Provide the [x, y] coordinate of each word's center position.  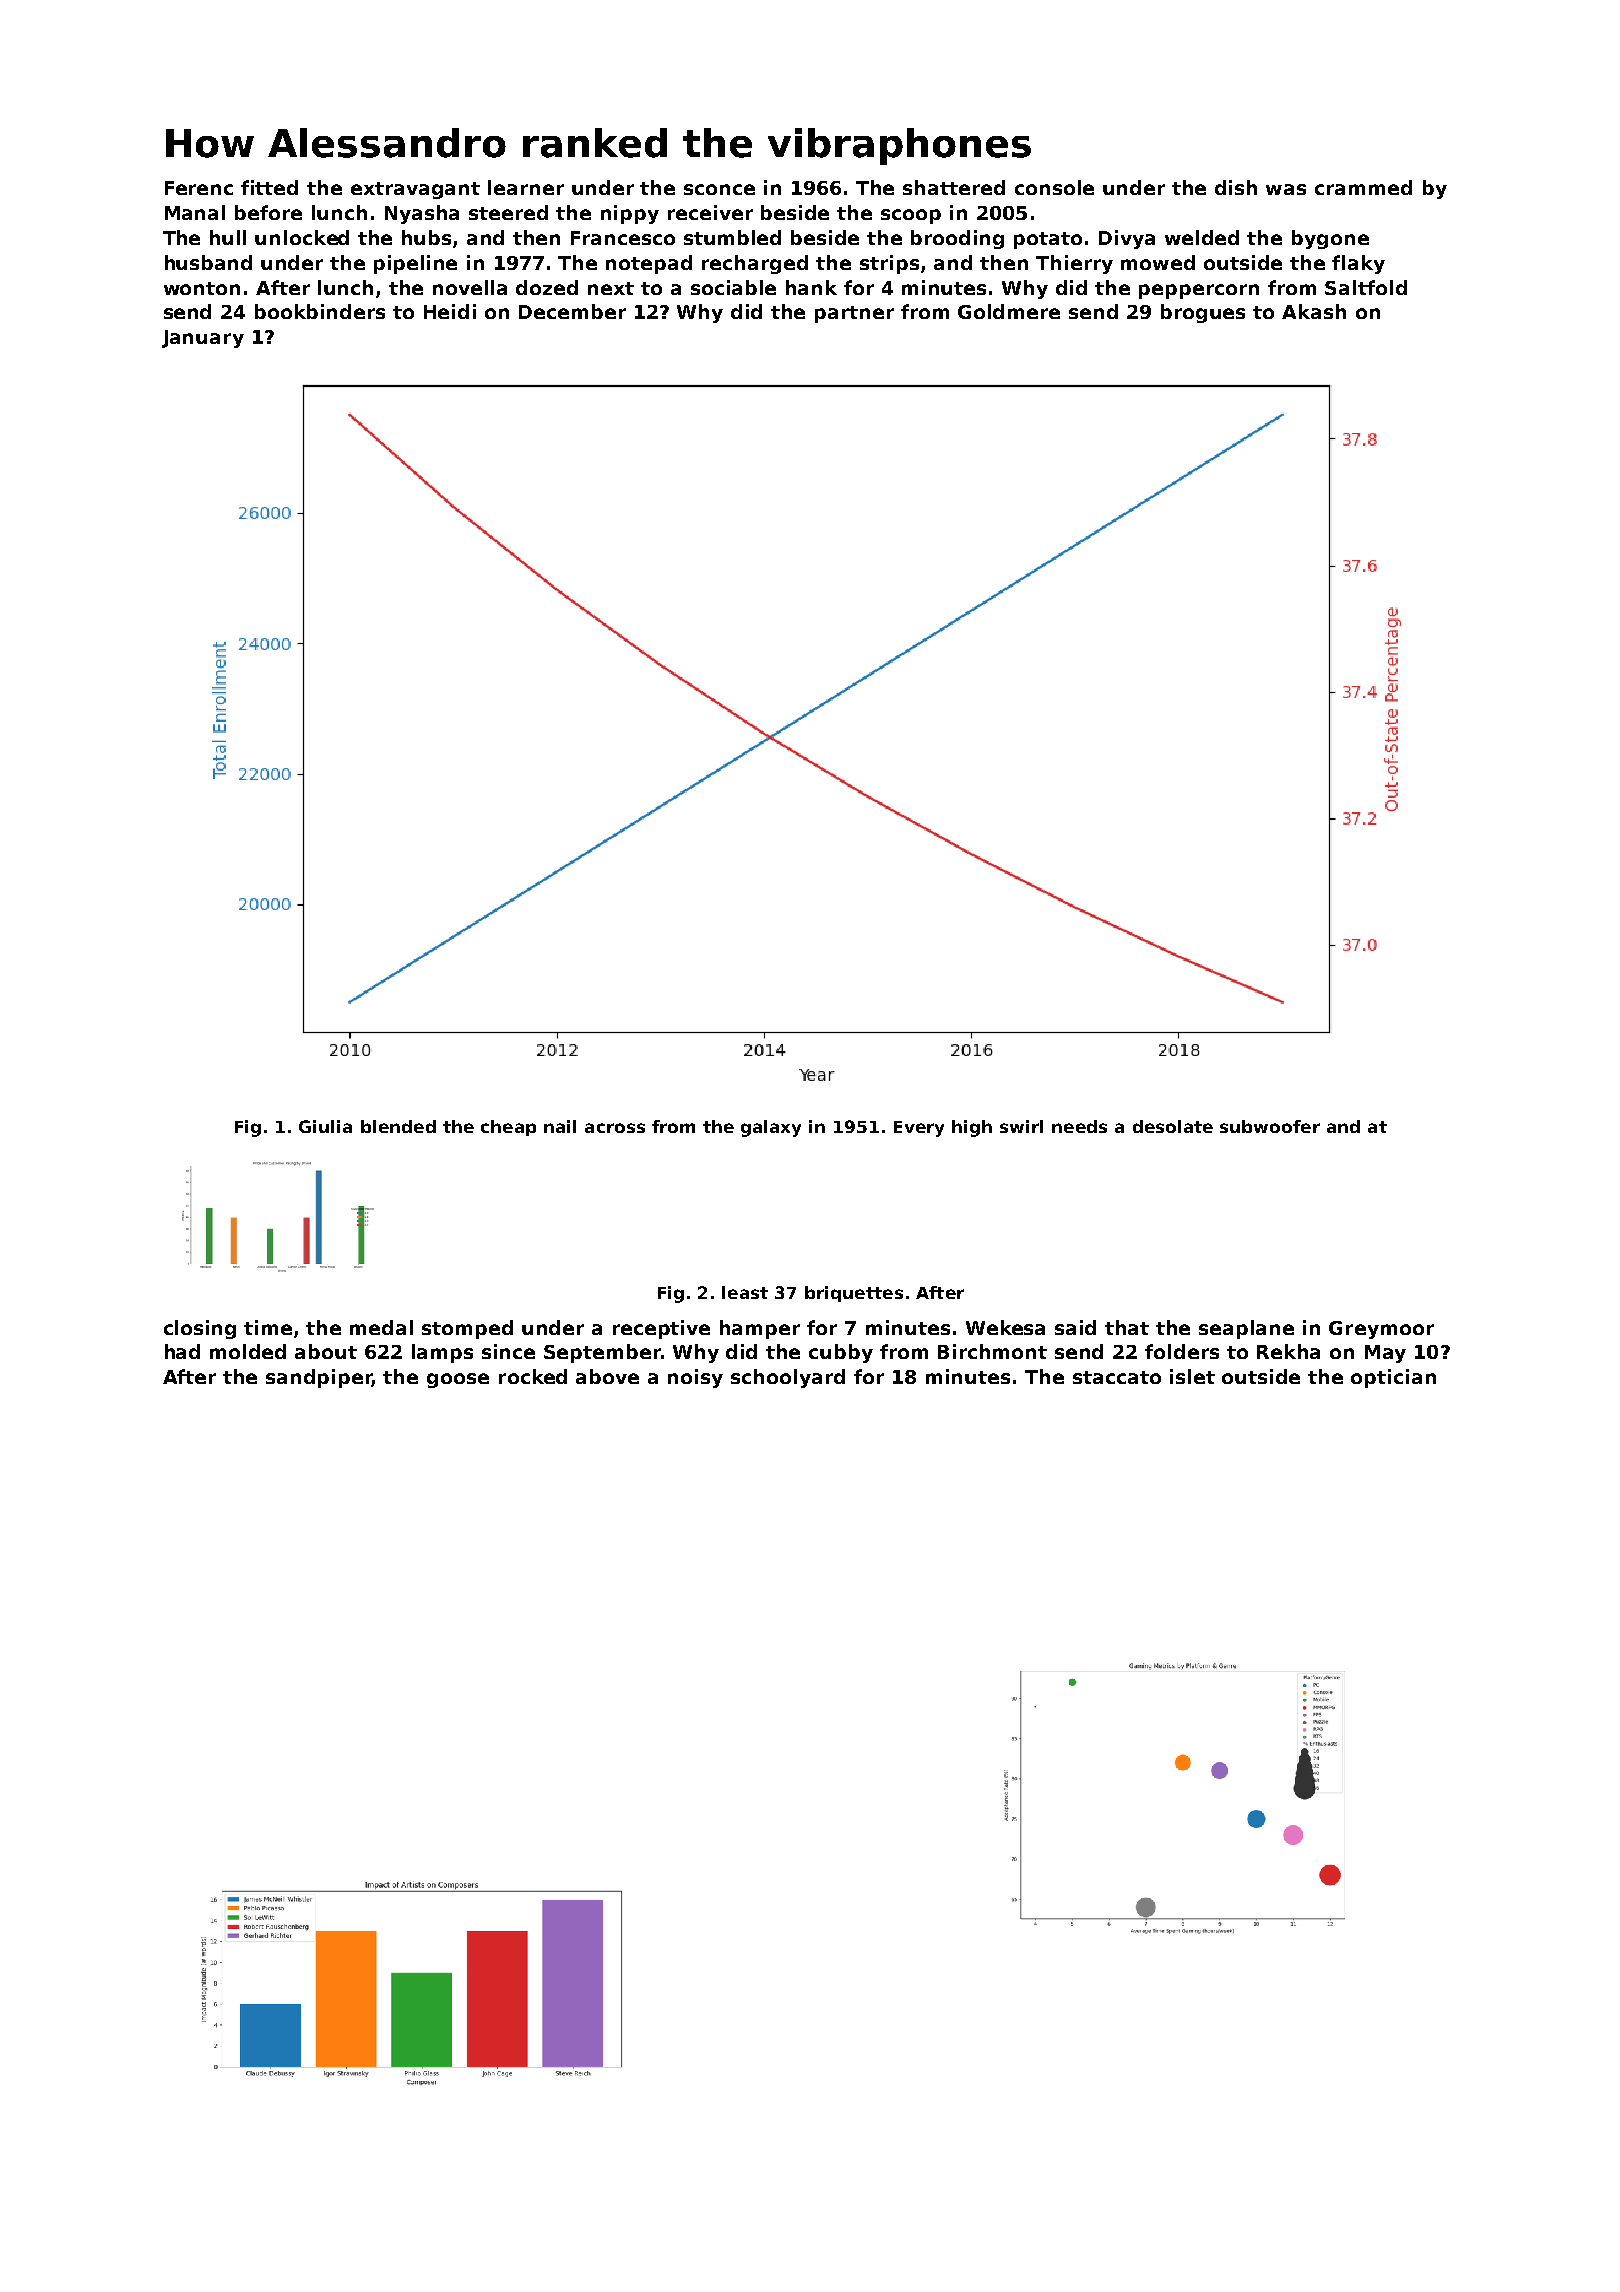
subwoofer [1270, 1126]
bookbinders [320, 311]
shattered [954, 187]
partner [854, 314]
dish [1236, 187]
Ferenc [199, 188]
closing [200, 1329]
